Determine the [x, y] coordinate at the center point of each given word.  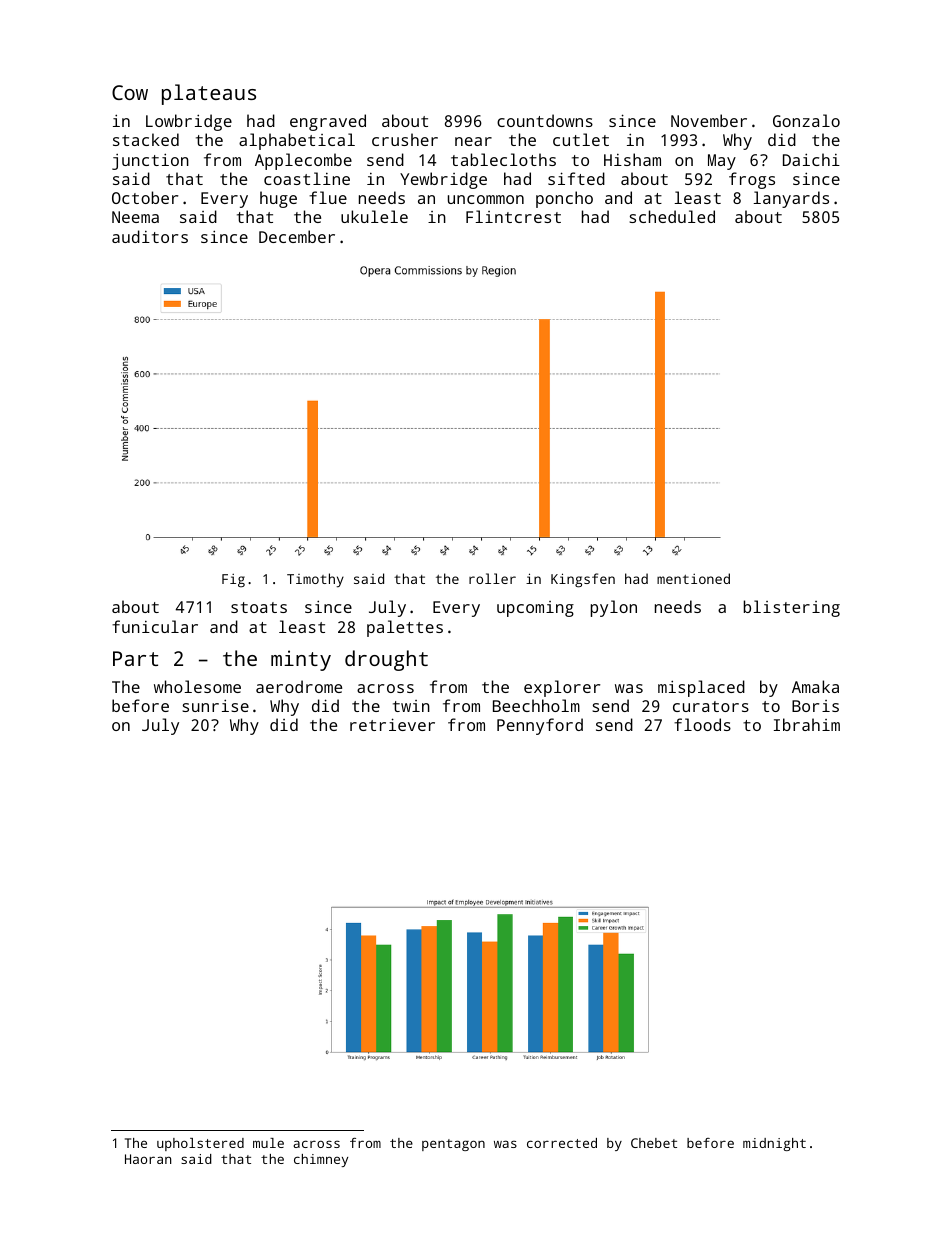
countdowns [545, 120]
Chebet [654, 1143]
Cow [130, 92]
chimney [321, 1160]
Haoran [148, 1159]
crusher [405, 139]
